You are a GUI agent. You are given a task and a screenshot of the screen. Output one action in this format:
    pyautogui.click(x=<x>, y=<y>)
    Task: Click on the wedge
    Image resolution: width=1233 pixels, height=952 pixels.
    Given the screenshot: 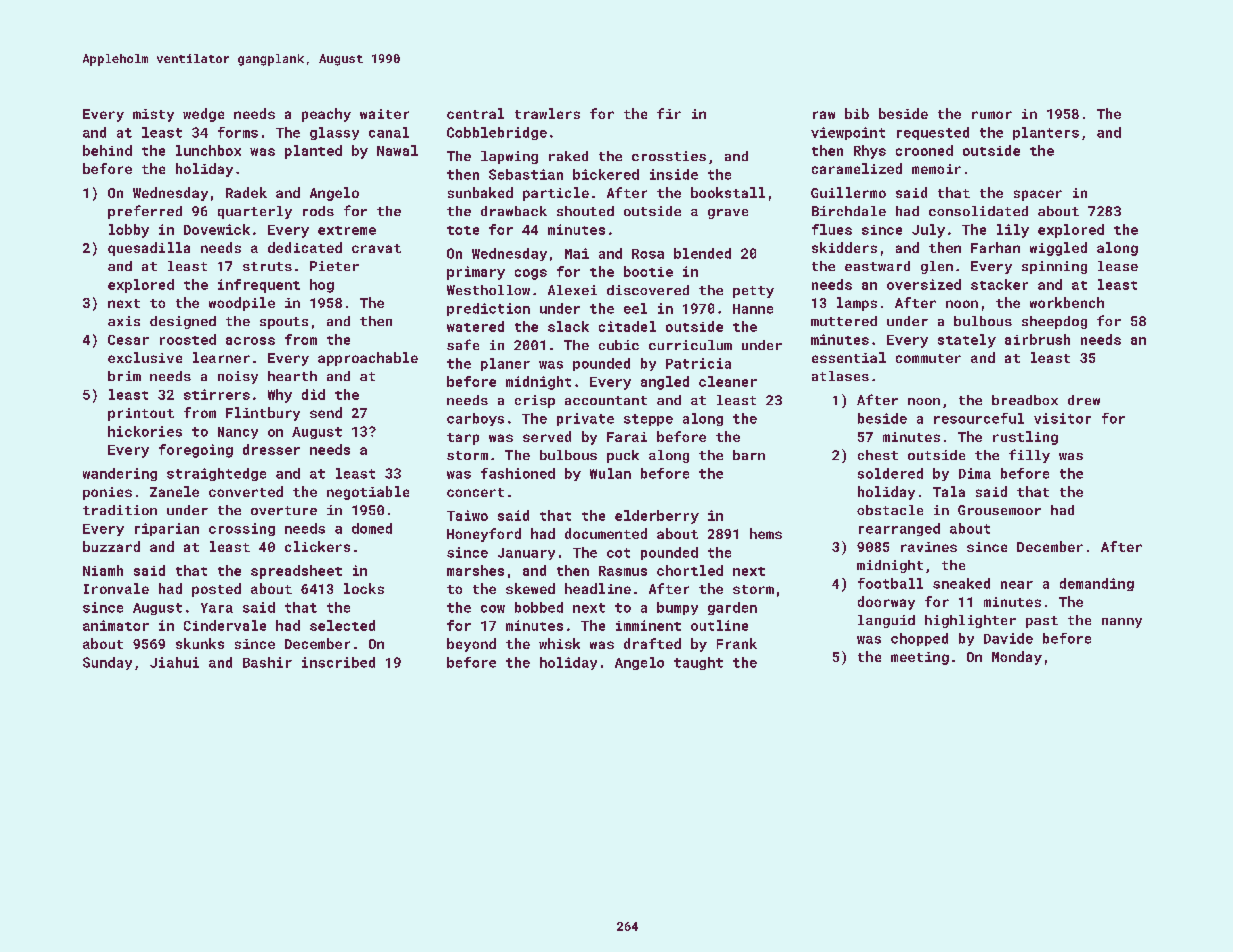 What is the action you would take?
    pyautogui.click(x=203, y=115)
